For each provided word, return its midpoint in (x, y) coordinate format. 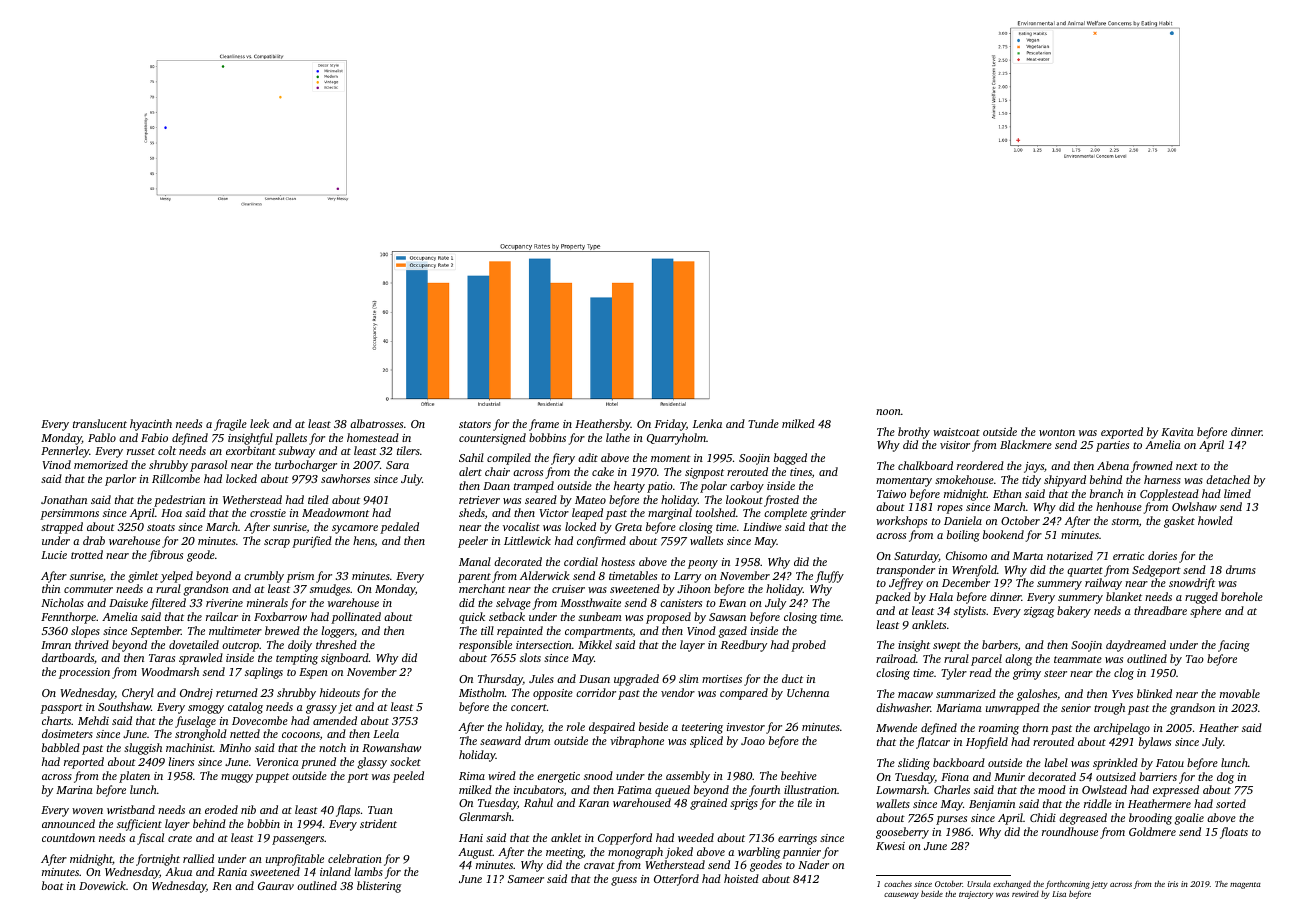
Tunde (763, 423)
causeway (901, 896)
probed (808, 646)
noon (888, 412)
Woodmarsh (170, 671)
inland (335, 871)
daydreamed (1136, 646)
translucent (100, 423)
